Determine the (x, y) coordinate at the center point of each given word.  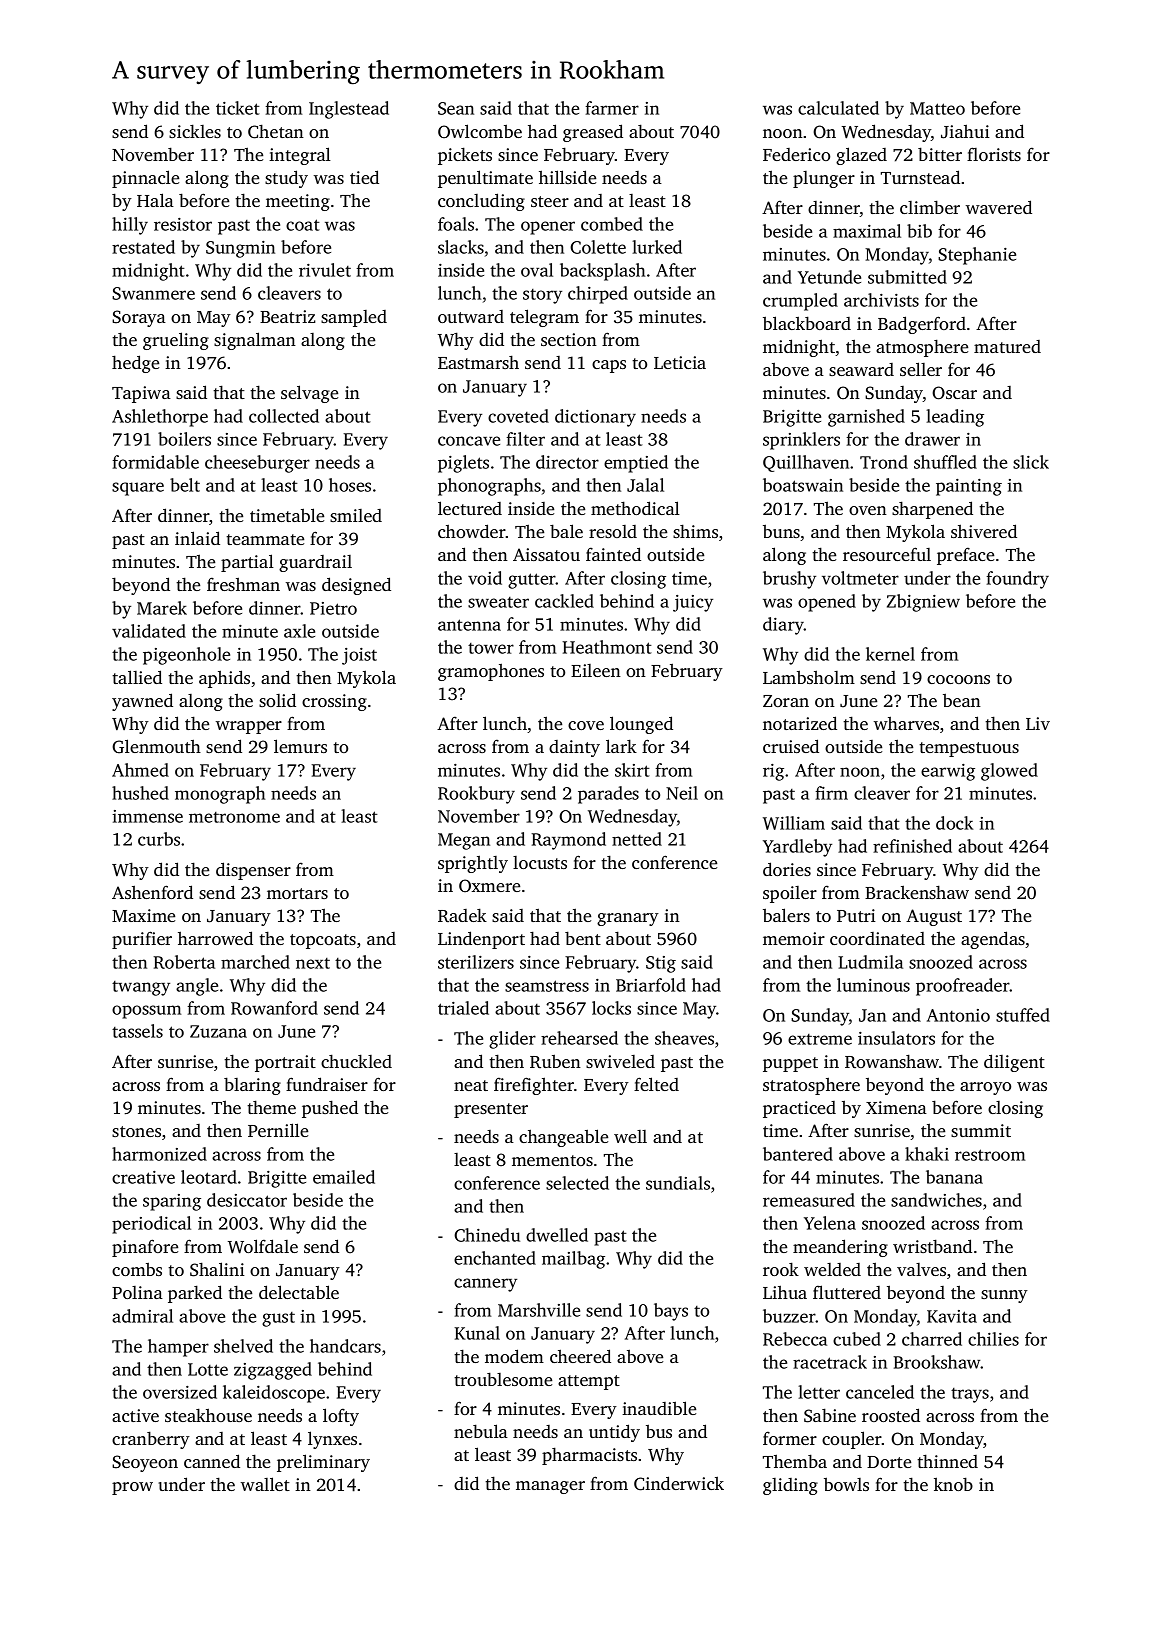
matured (1007, 346)
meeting (298, 202)
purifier (142, 940)
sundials (678, 1183)
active (135, 1415)
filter (525, 439)
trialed (463, 1008)
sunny (1004, 1296)
